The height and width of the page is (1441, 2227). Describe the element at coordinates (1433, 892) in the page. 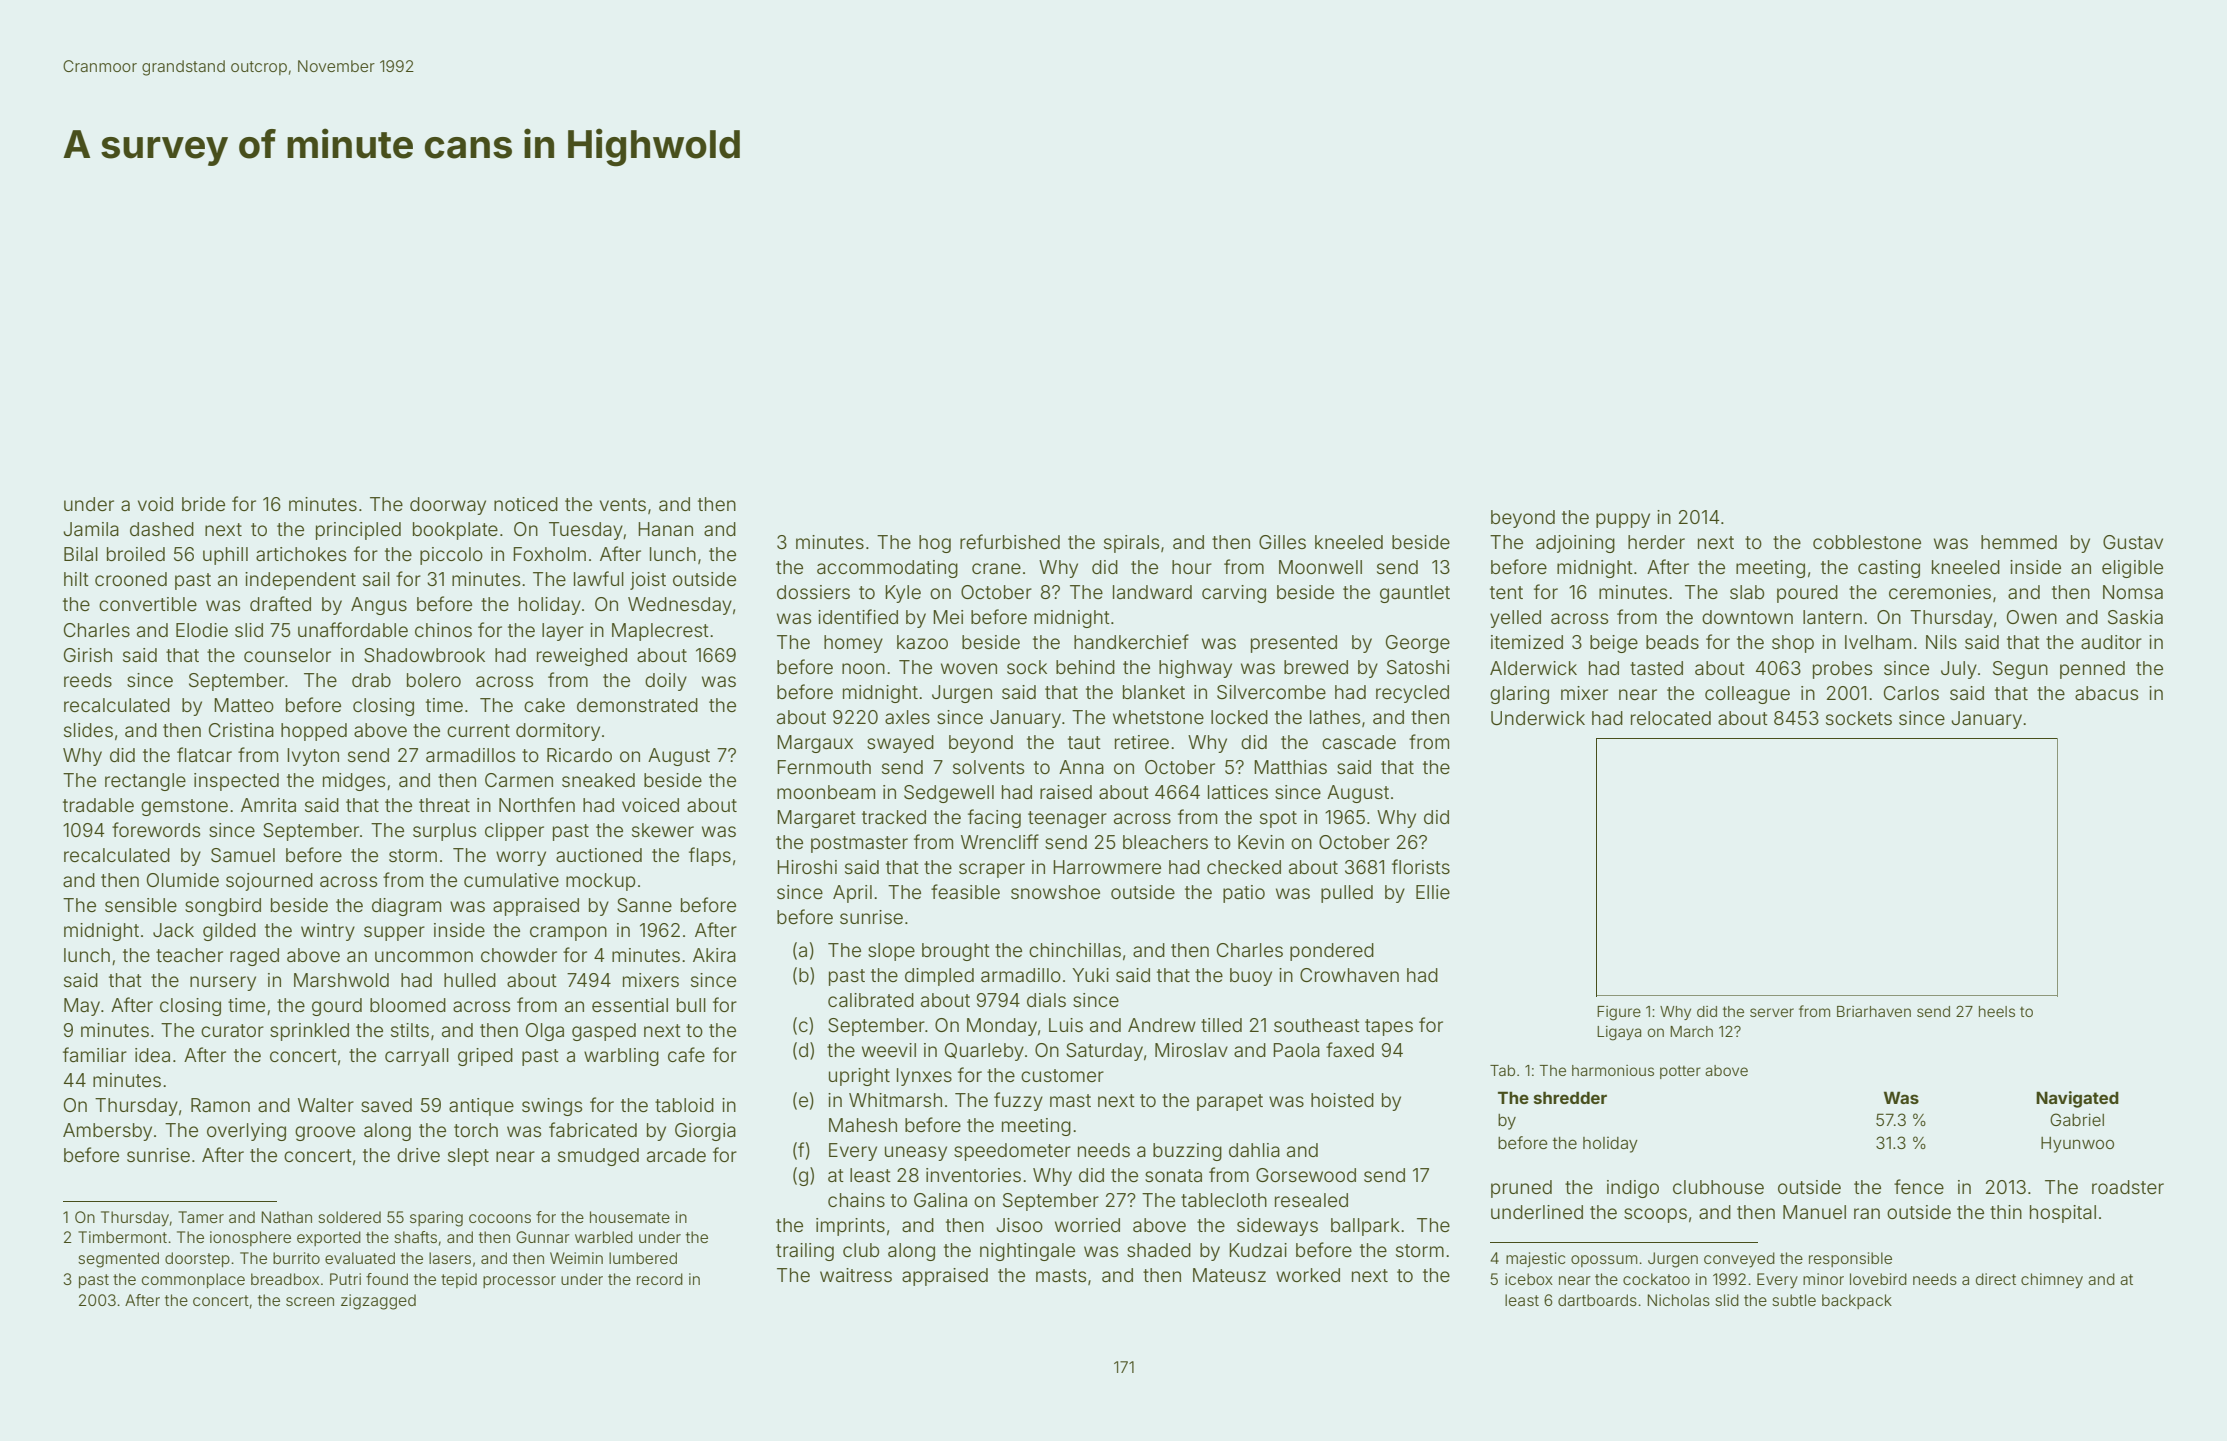

I see `Ellie` at that location.
